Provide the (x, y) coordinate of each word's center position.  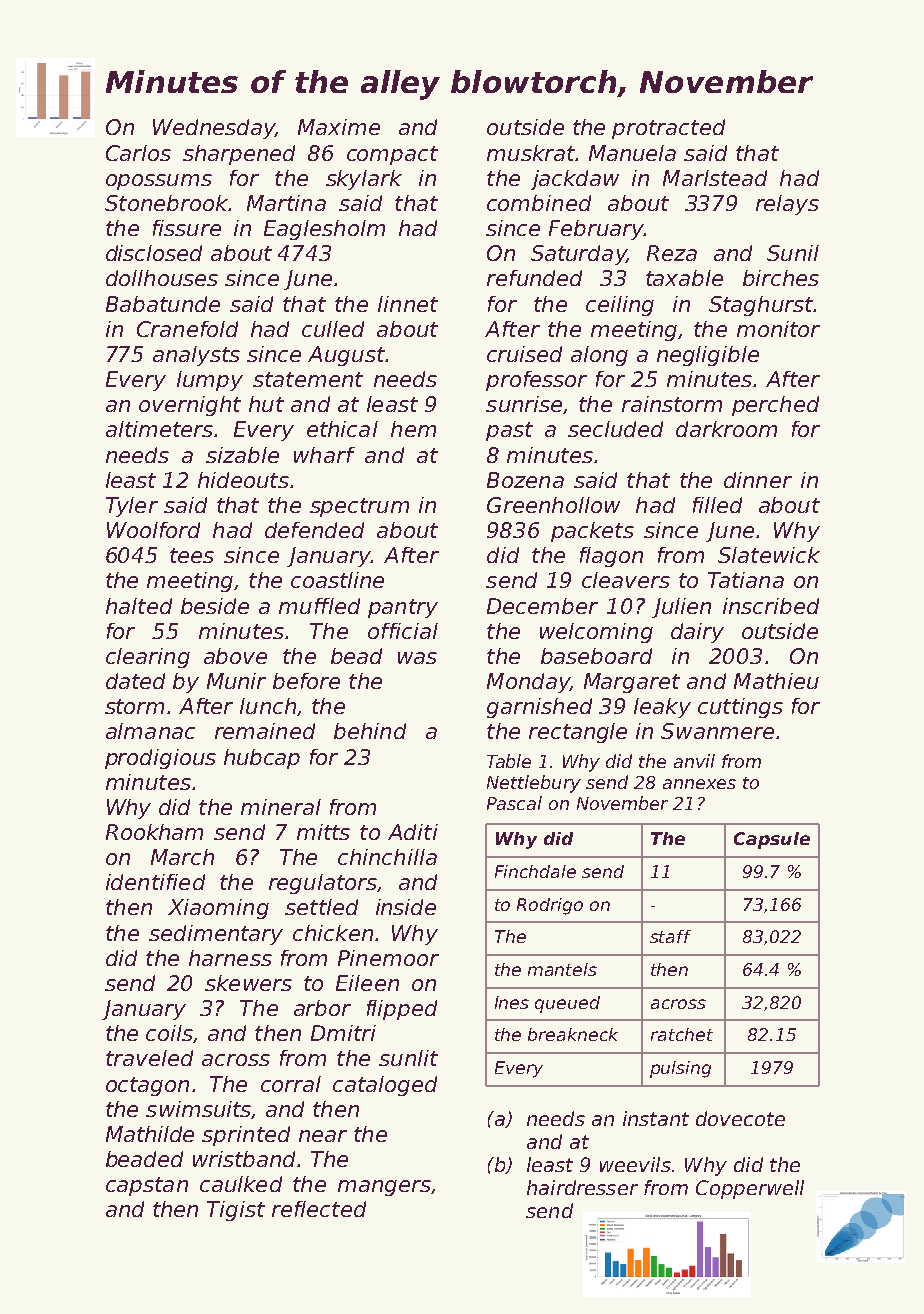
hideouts (243, 480)
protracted (668, 129)
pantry (403, 608)
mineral (281, 807)
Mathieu (776, 681)
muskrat (531, 153)
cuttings (740, 708)
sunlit (408, 1058)
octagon (147, 1086)
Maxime (339, 127)
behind (370, 731)
